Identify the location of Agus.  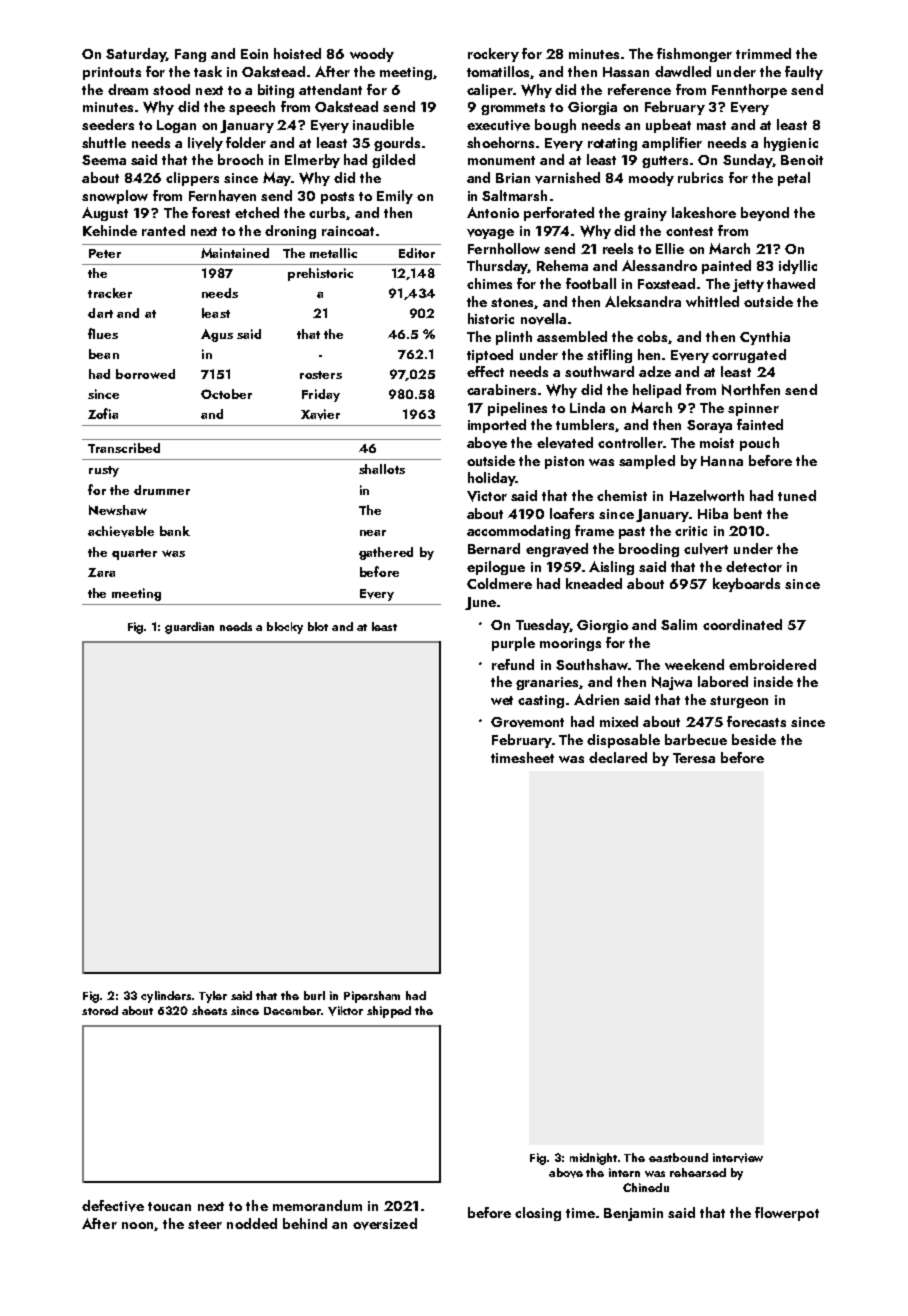
(217, 335).
